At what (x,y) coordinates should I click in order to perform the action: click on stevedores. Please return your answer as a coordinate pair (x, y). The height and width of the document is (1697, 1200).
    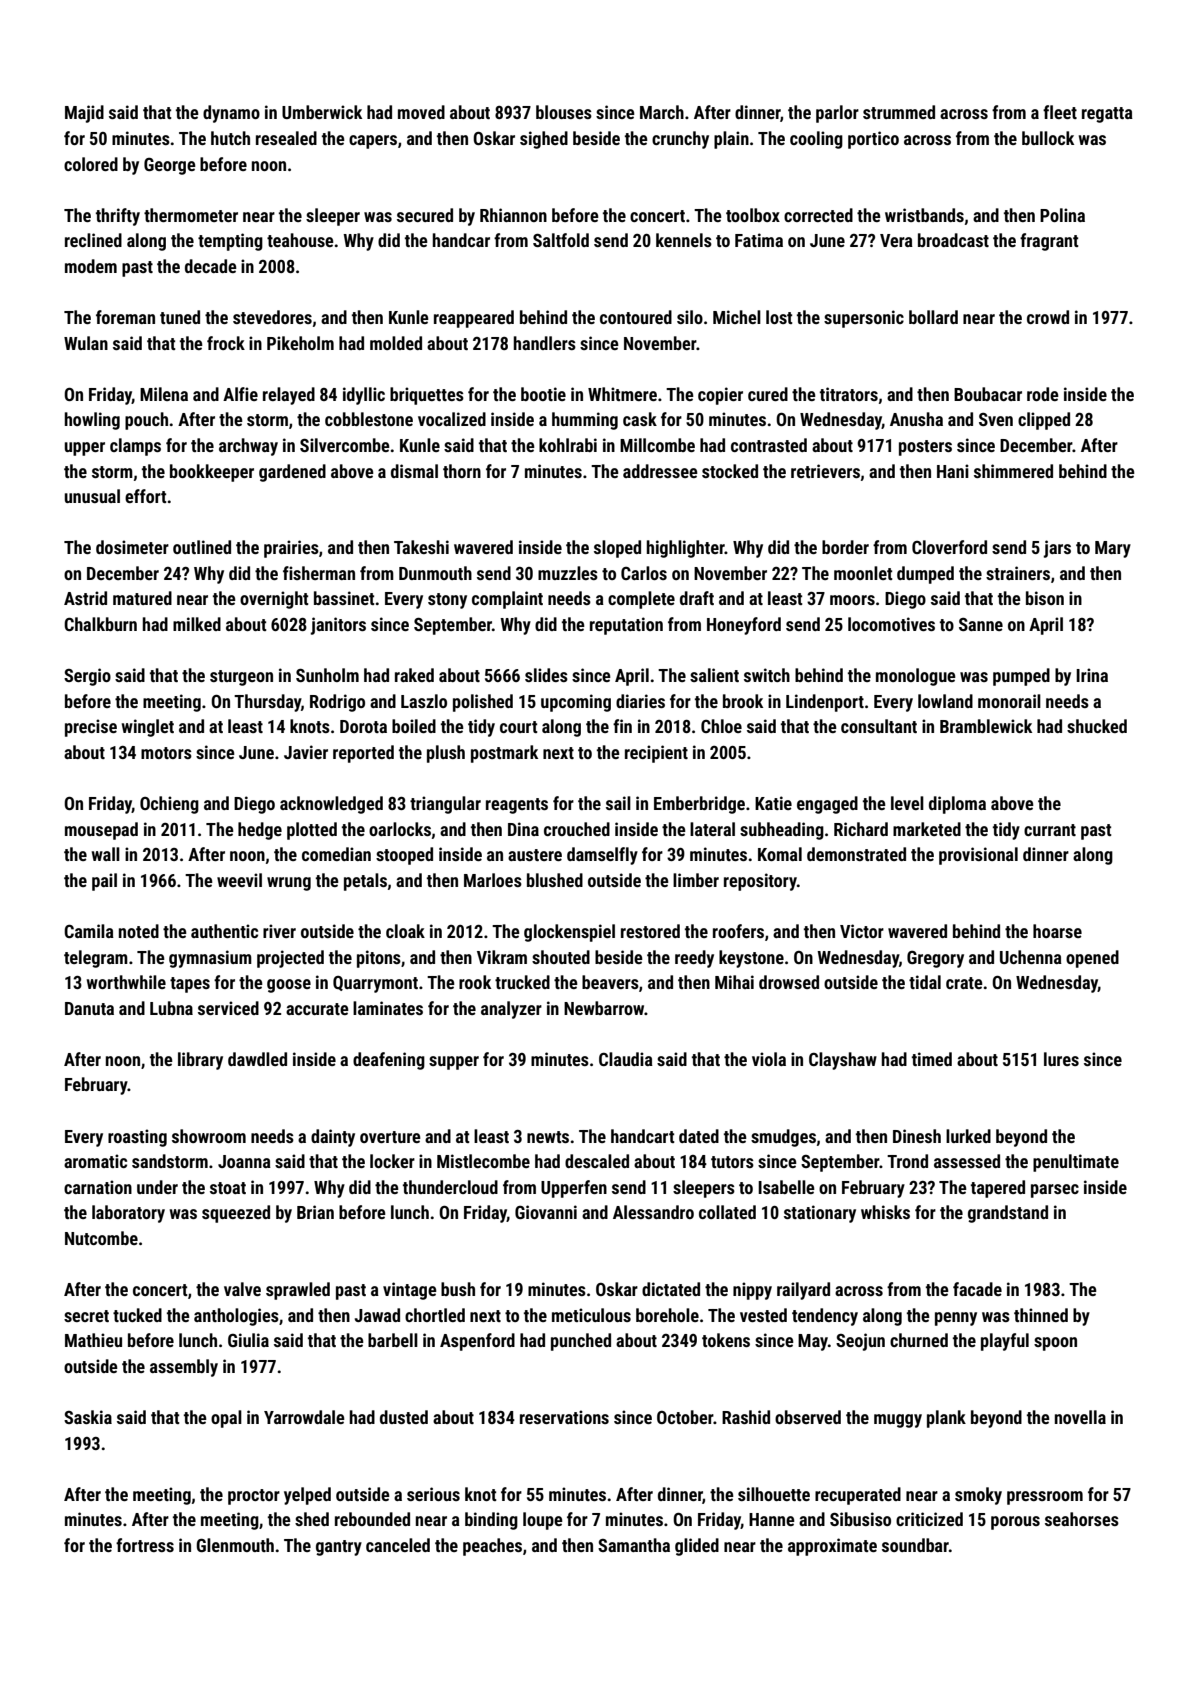
    Looking at the image, I should click on (272, 317).
